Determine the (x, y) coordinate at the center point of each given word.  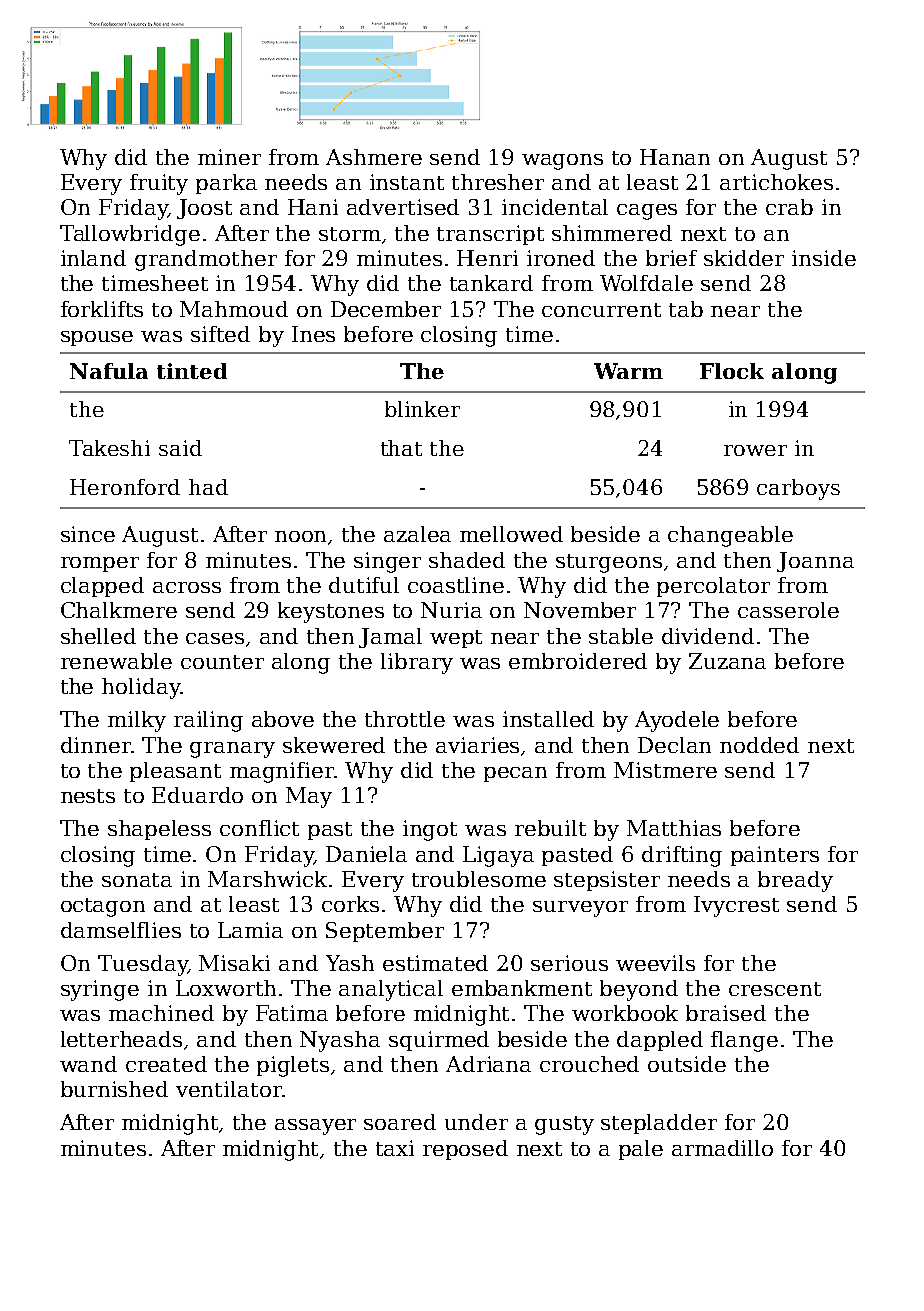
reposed (465, 1150)
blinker (422, 409)
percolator (713, 587)
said (180, 448)
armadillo (722, 1148)
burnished (114, 1089)
